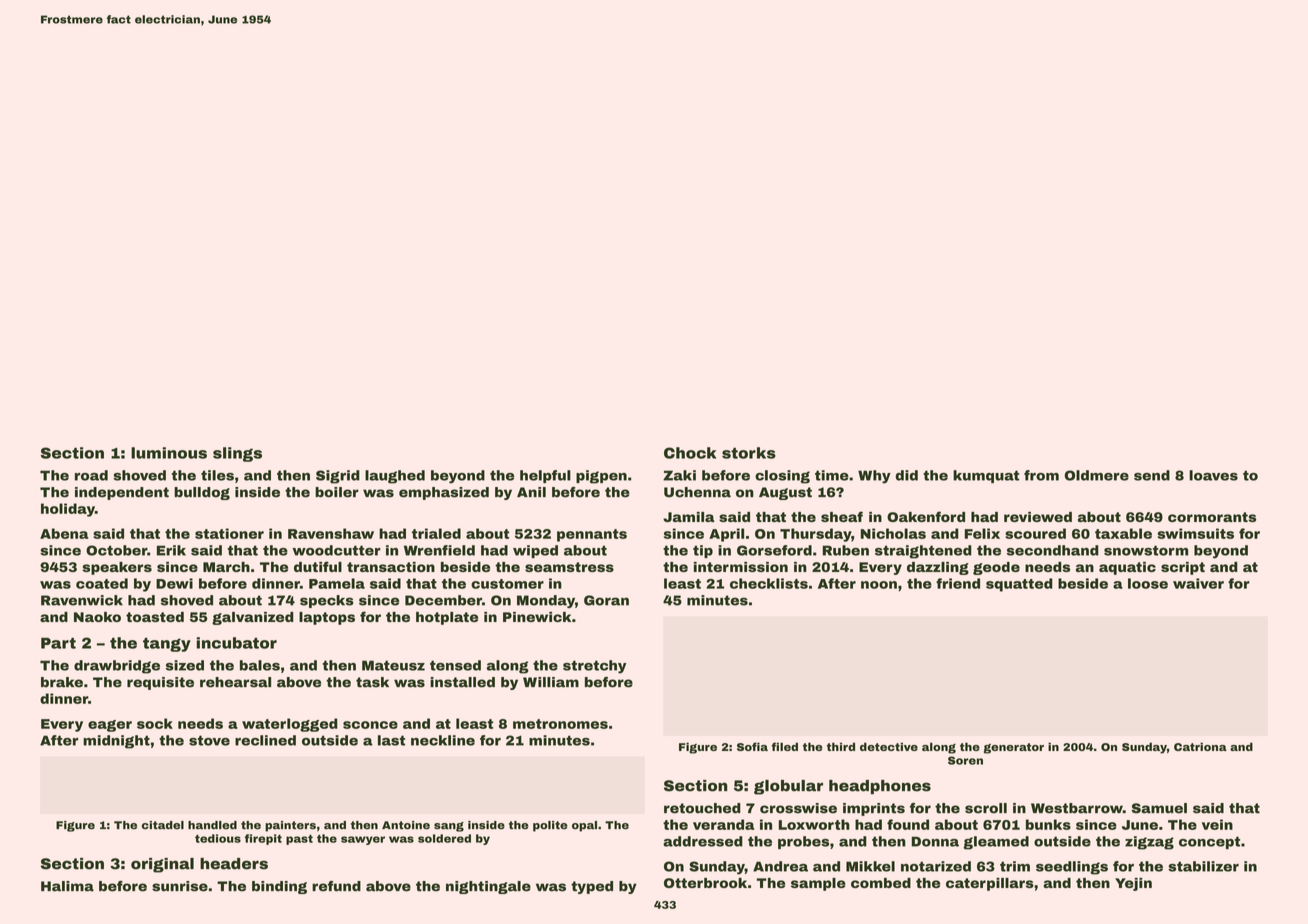 This image has height=924, width=1308. What do you see at coordinates (1152, 475) in the image?
I see `send` at bounding box center [1152, 475].
